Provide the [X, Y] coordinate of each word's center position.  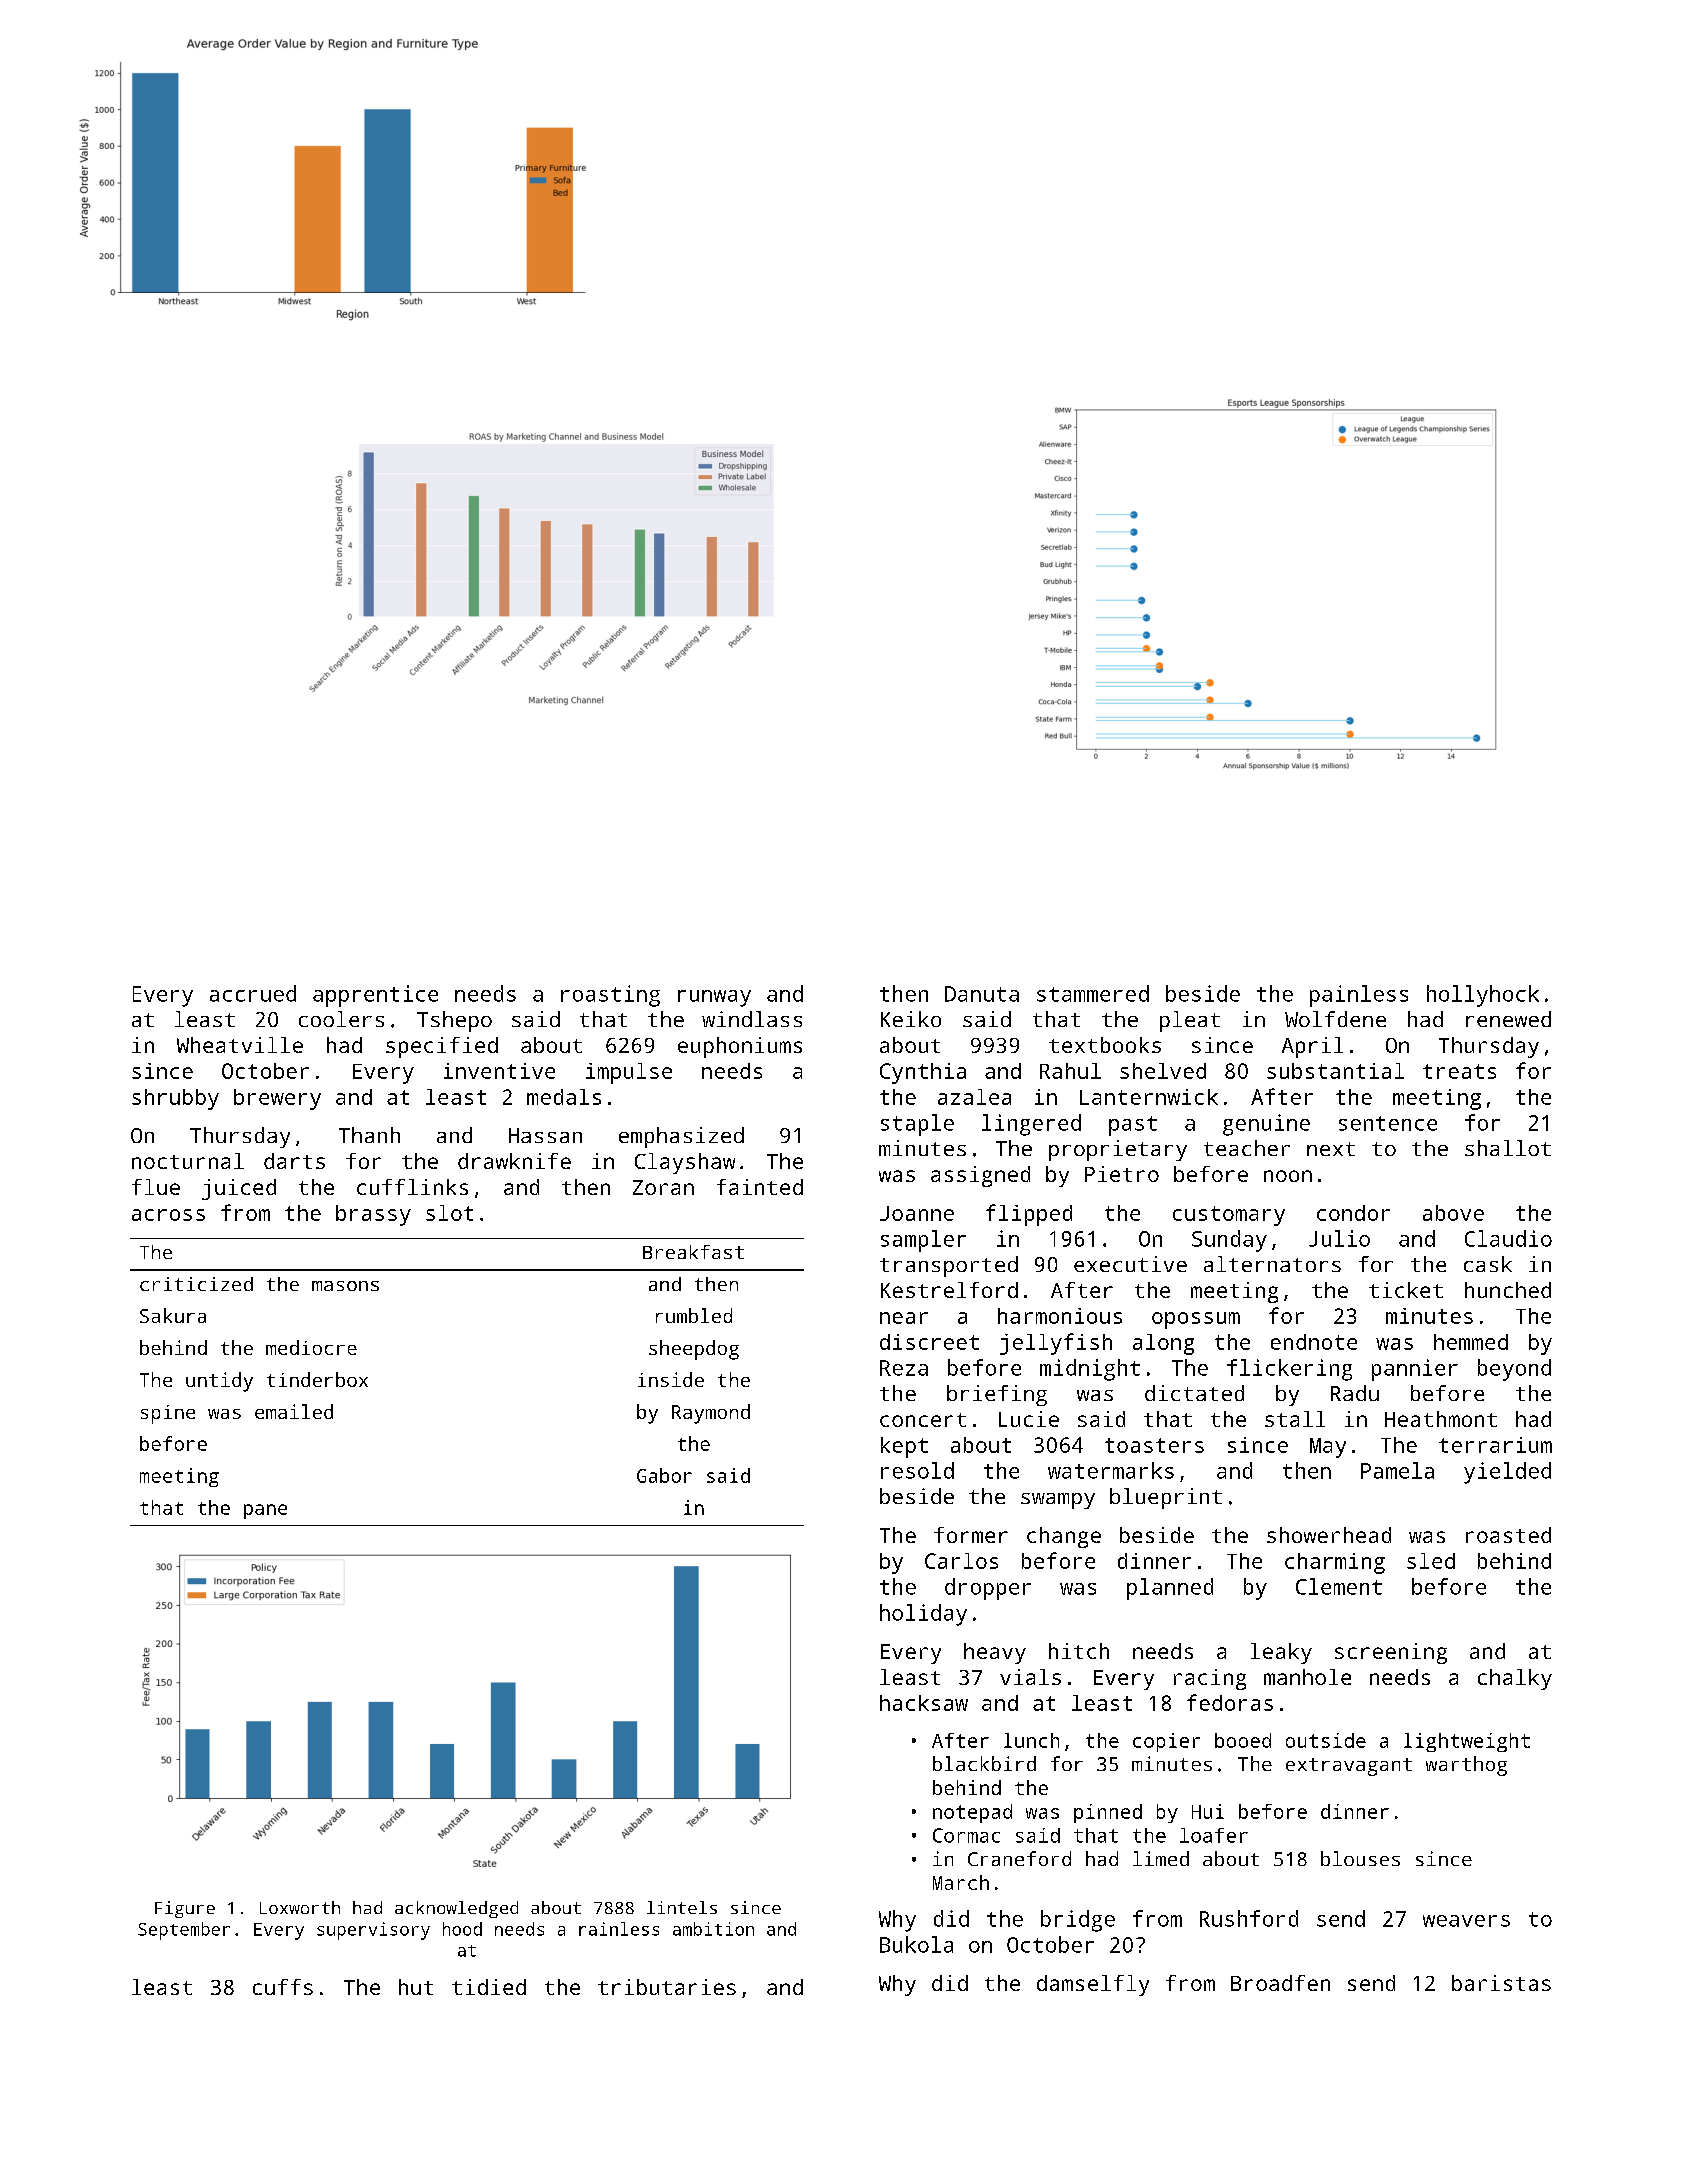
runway [714, 998]
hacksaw [924, 1703]
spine [168, 1414]
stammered [1093, 993]
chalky [1515, 1679]
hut [416, 1987]
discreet [929, 1342]
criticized [196, 1284]
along [1163, 1344]
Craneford [1019, 1858]
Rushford [1249, 1918]
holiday [923, 1615]
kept [904, 1447]
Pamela [1397, 1470]
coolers [341, 1019]
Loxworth [300, 1907]
